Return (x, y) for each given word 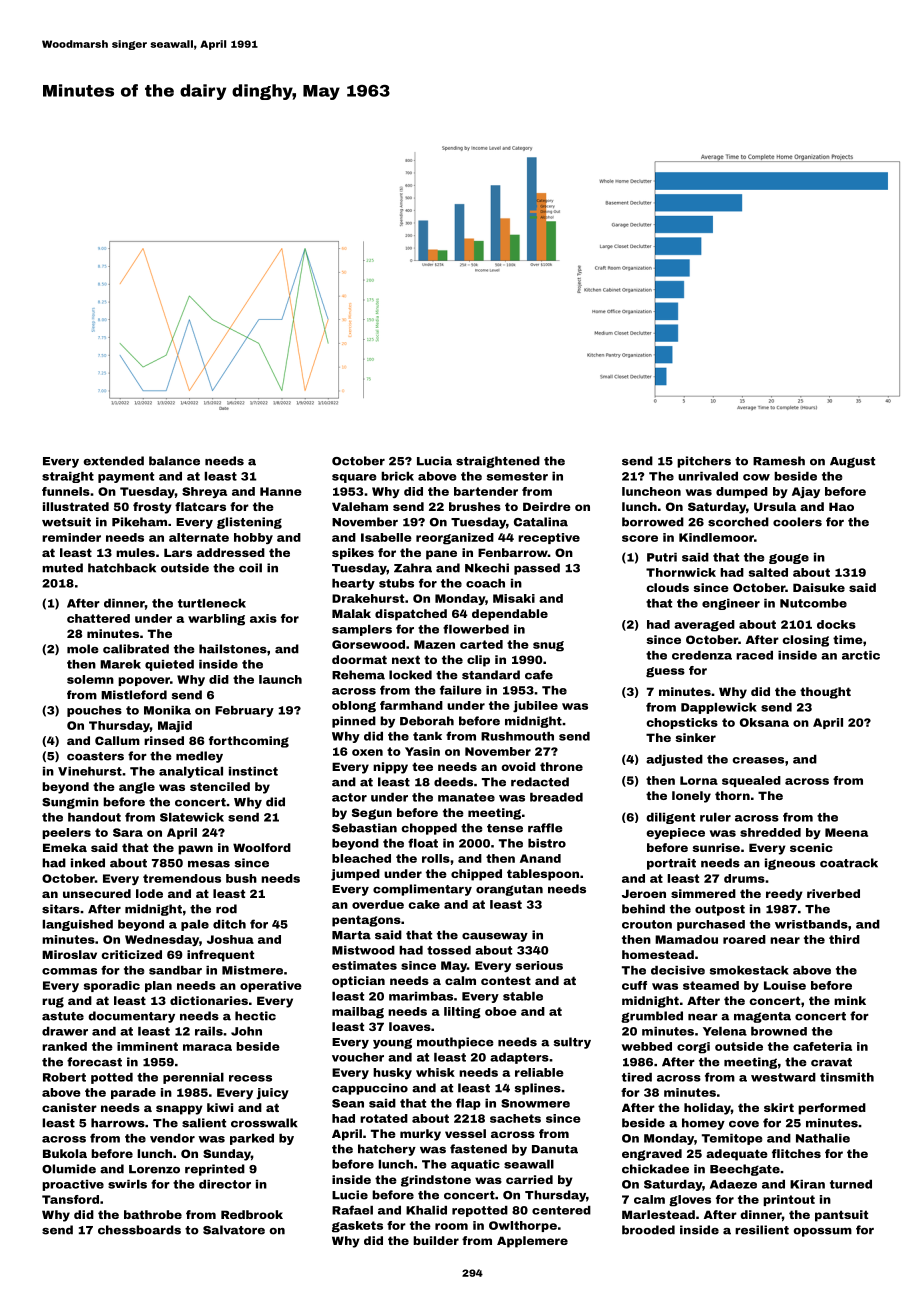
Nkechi (487, 568)
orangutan (509, 890)
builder (436, 1240)
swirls (127, 1184)
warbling (216, 620)
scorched (738, 522)
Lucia (434, 461)
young (392, 1043)
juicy (272, 1093)
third (844, 939)
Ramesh (779, 461)
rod (226, 909)
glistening (249, 523)
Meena (846, 832)
